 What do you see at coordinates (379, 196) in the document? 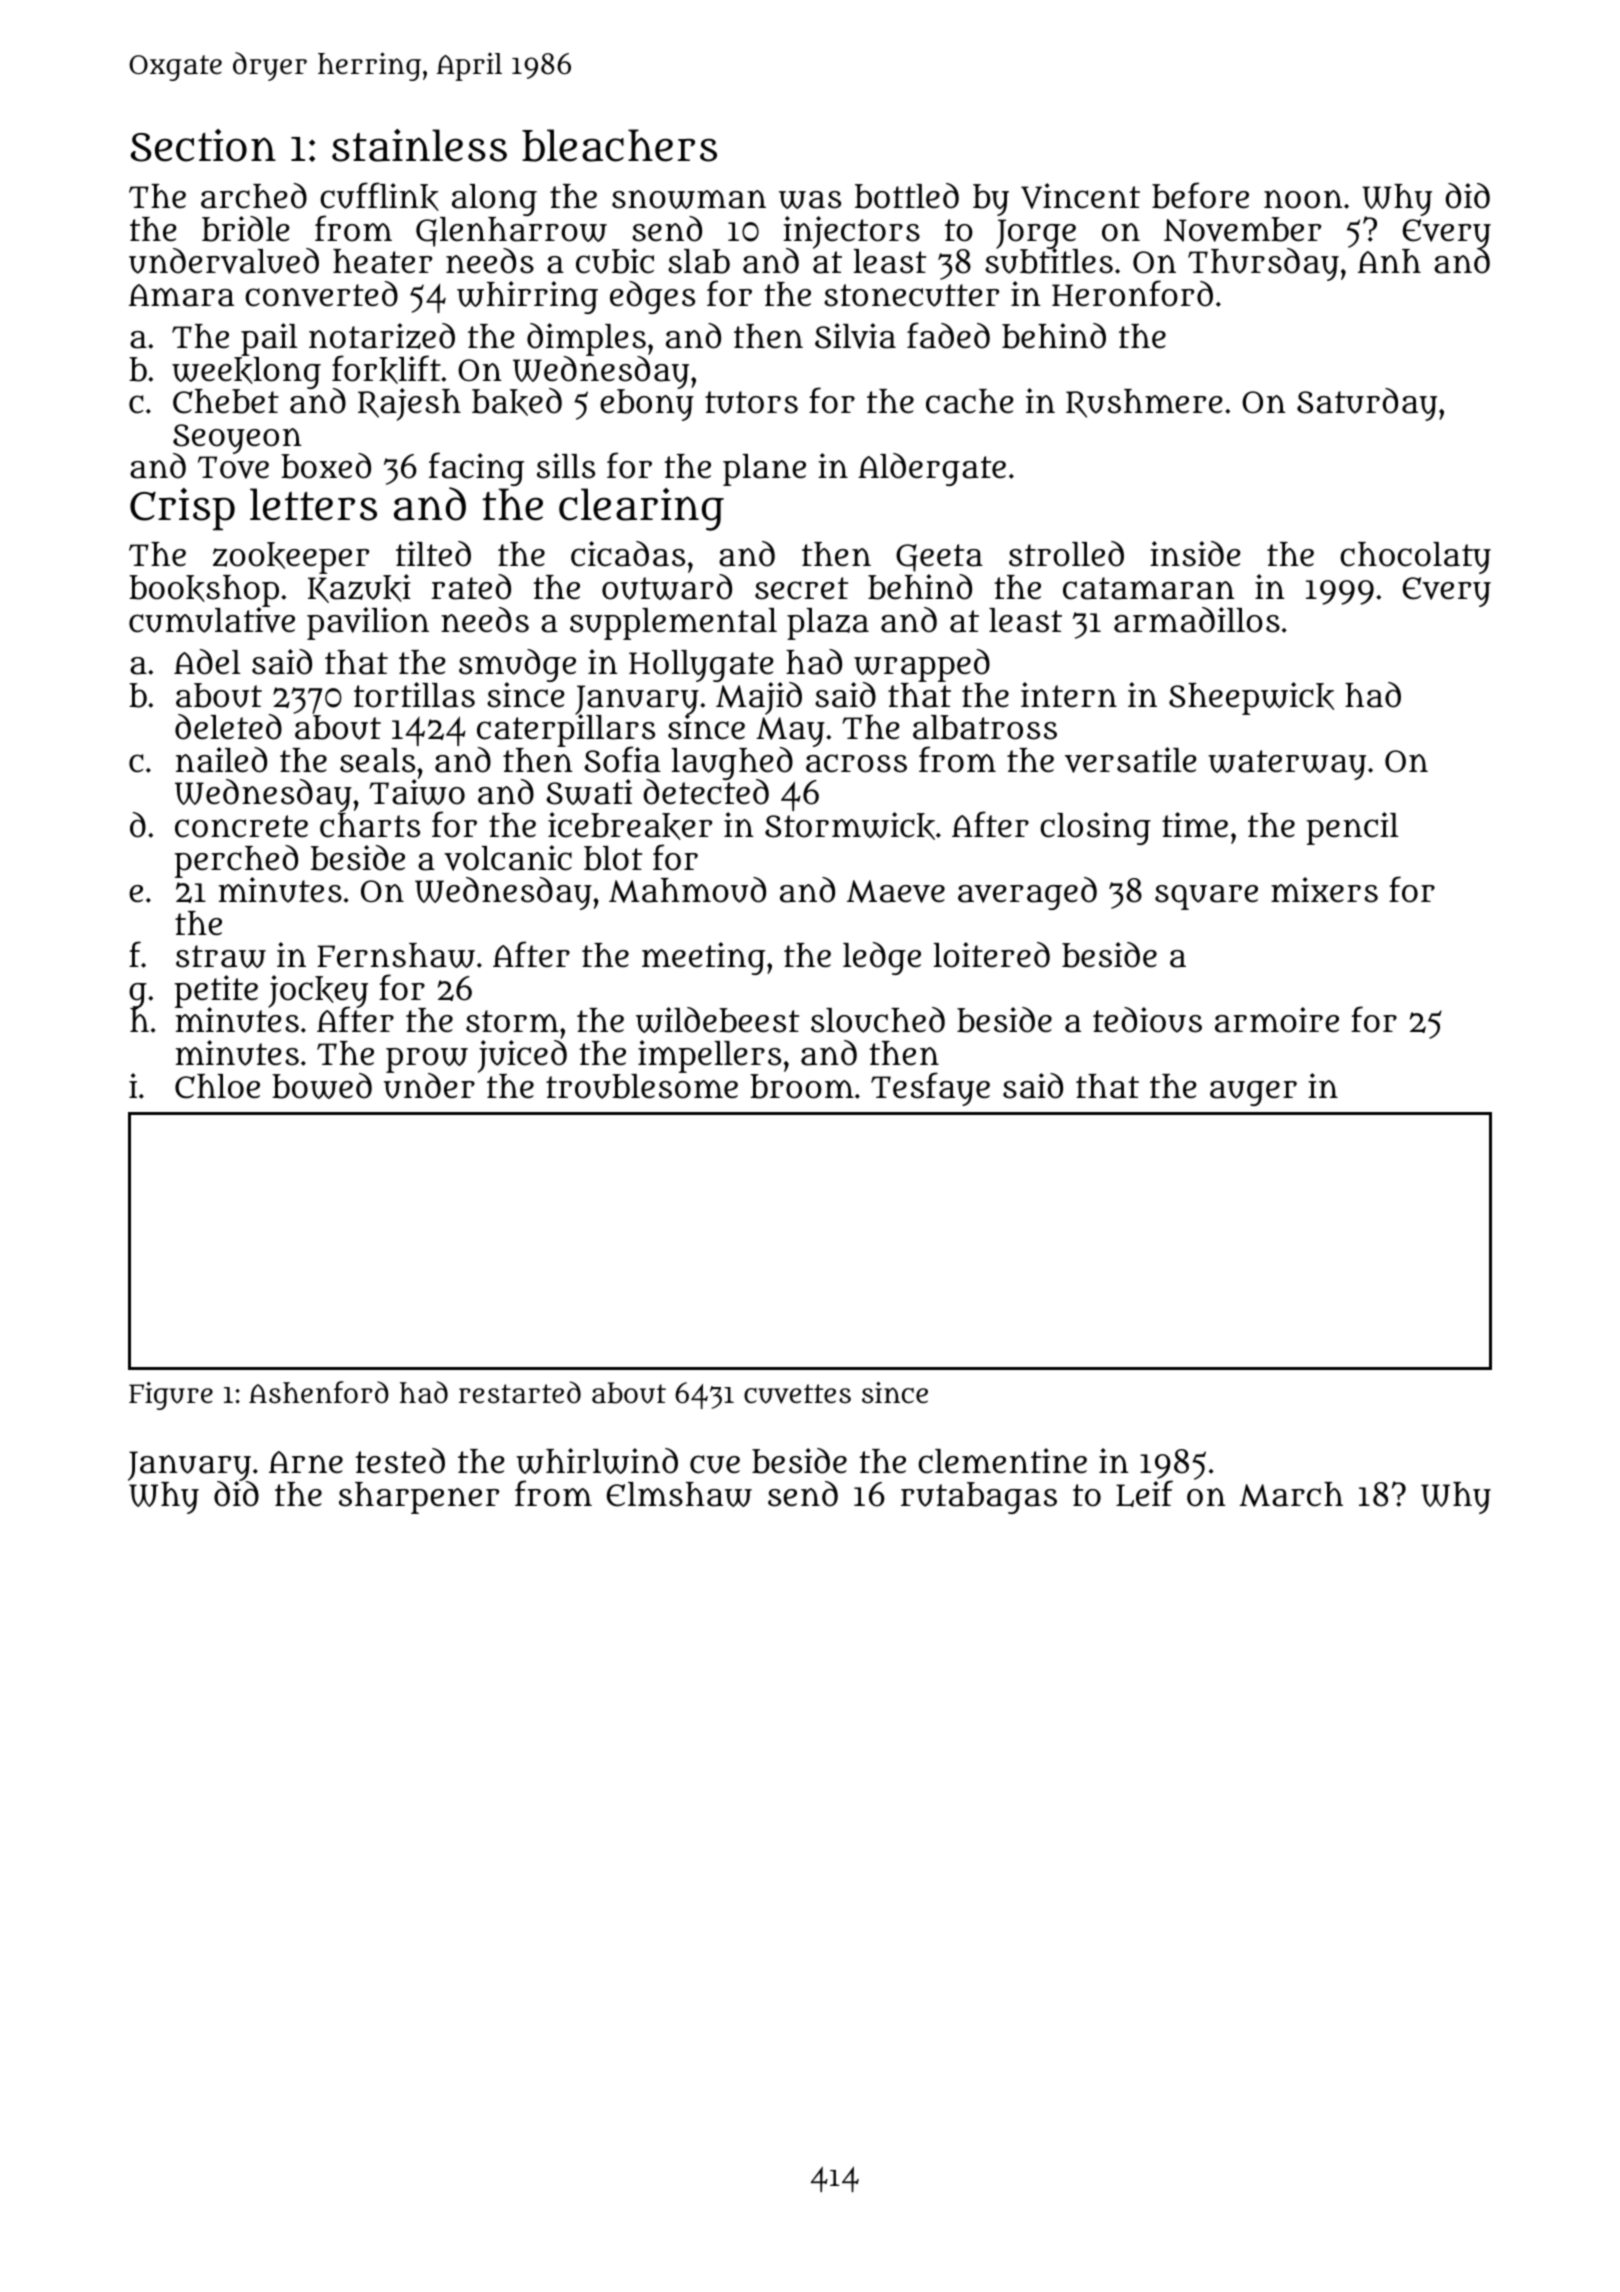
I see `cufflink` at bounding box center [379, 196].
